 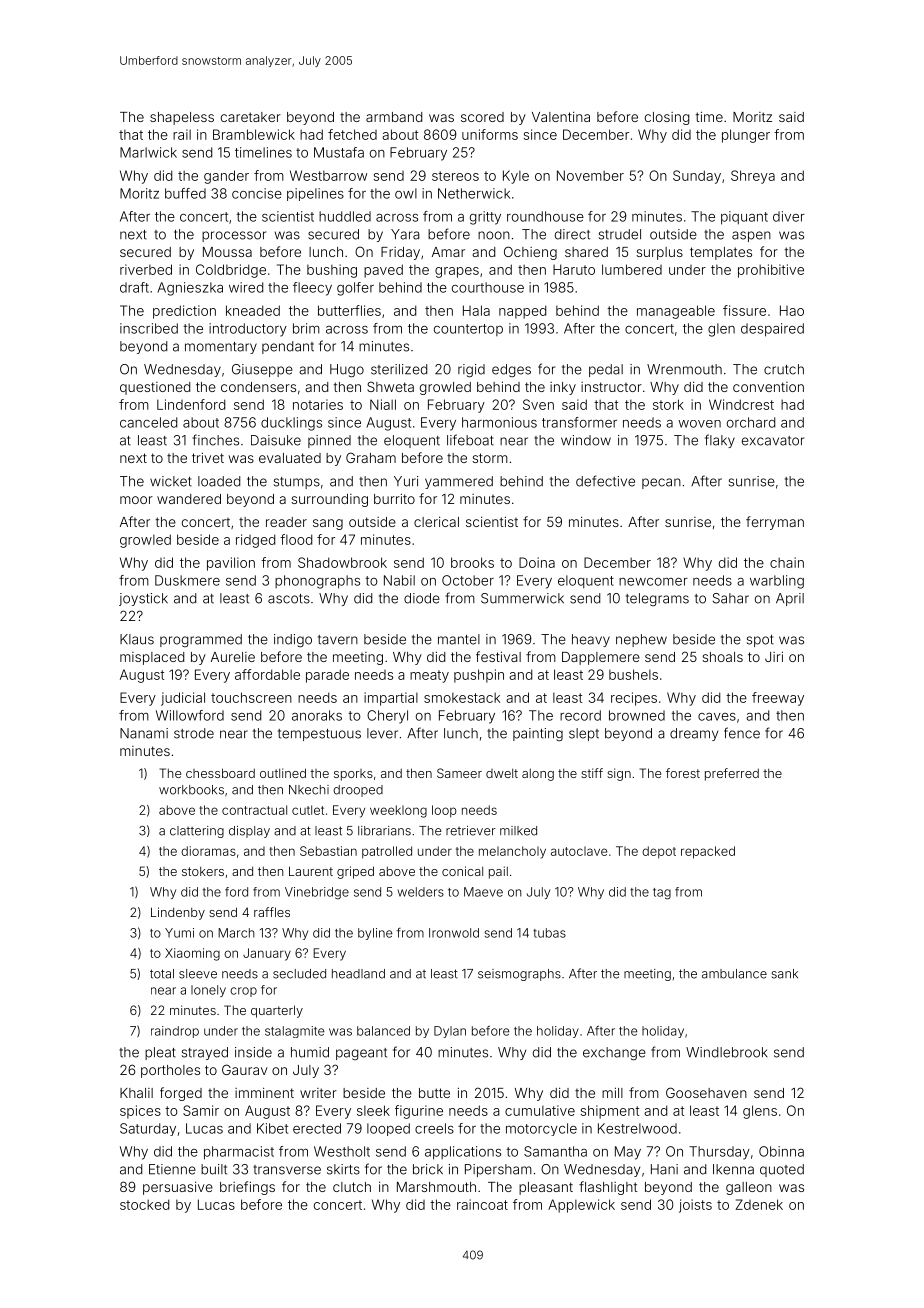 I want to click on draft, so click(x=134, y=287).
